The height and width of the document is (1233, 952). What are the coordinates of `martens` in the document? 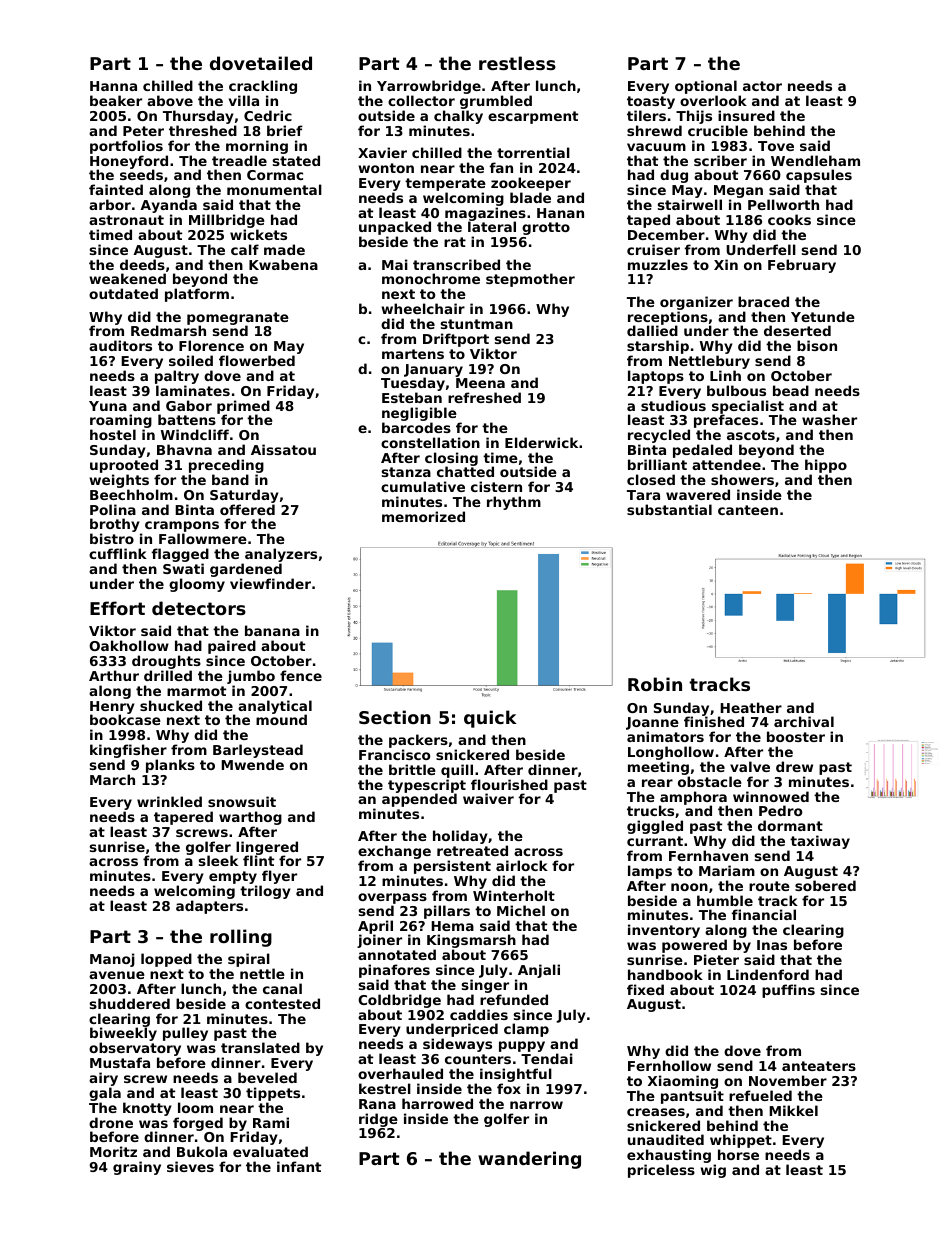 It's located at (413, 354).
